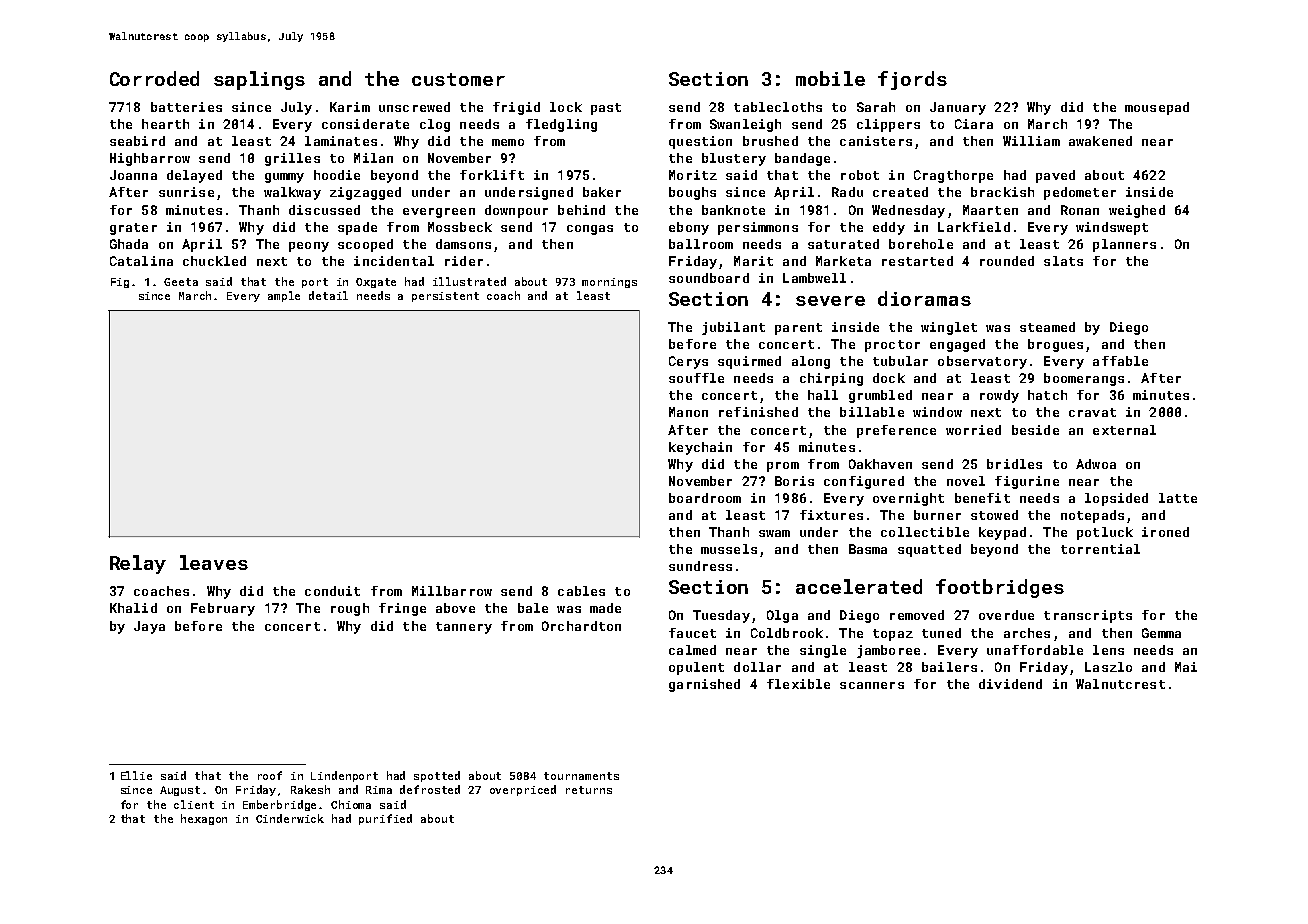 The width and height of the image is (1308, 924). What do you see at coordinates (705, 498) in the image?
I see `boardroom` at bounding box center [705, 498].
